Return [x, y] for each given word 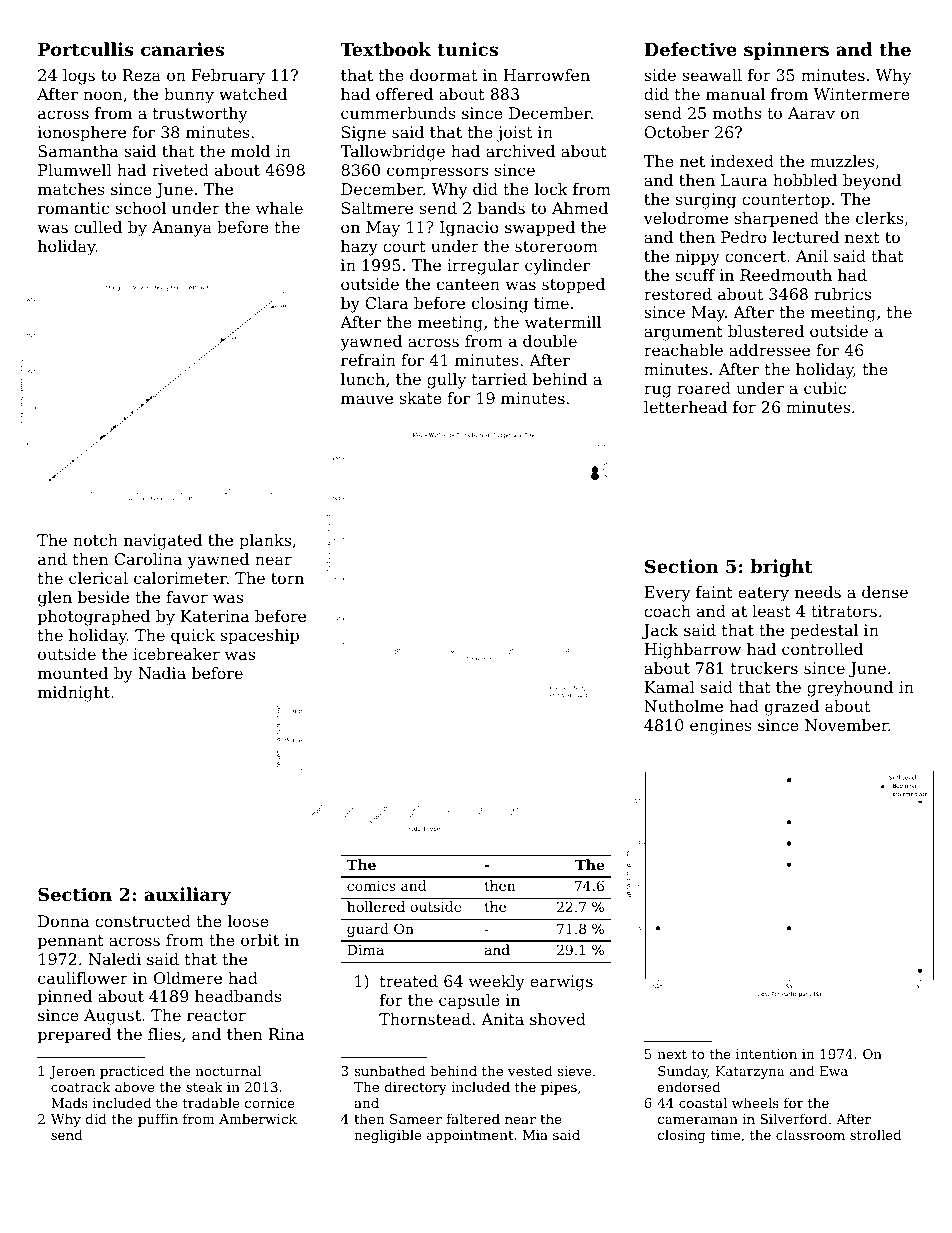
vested [530, 1070]
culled [98, 227]
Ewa [834, 1071]
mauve [367, 399]
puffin [158, 1120]
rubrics [842, 294]
